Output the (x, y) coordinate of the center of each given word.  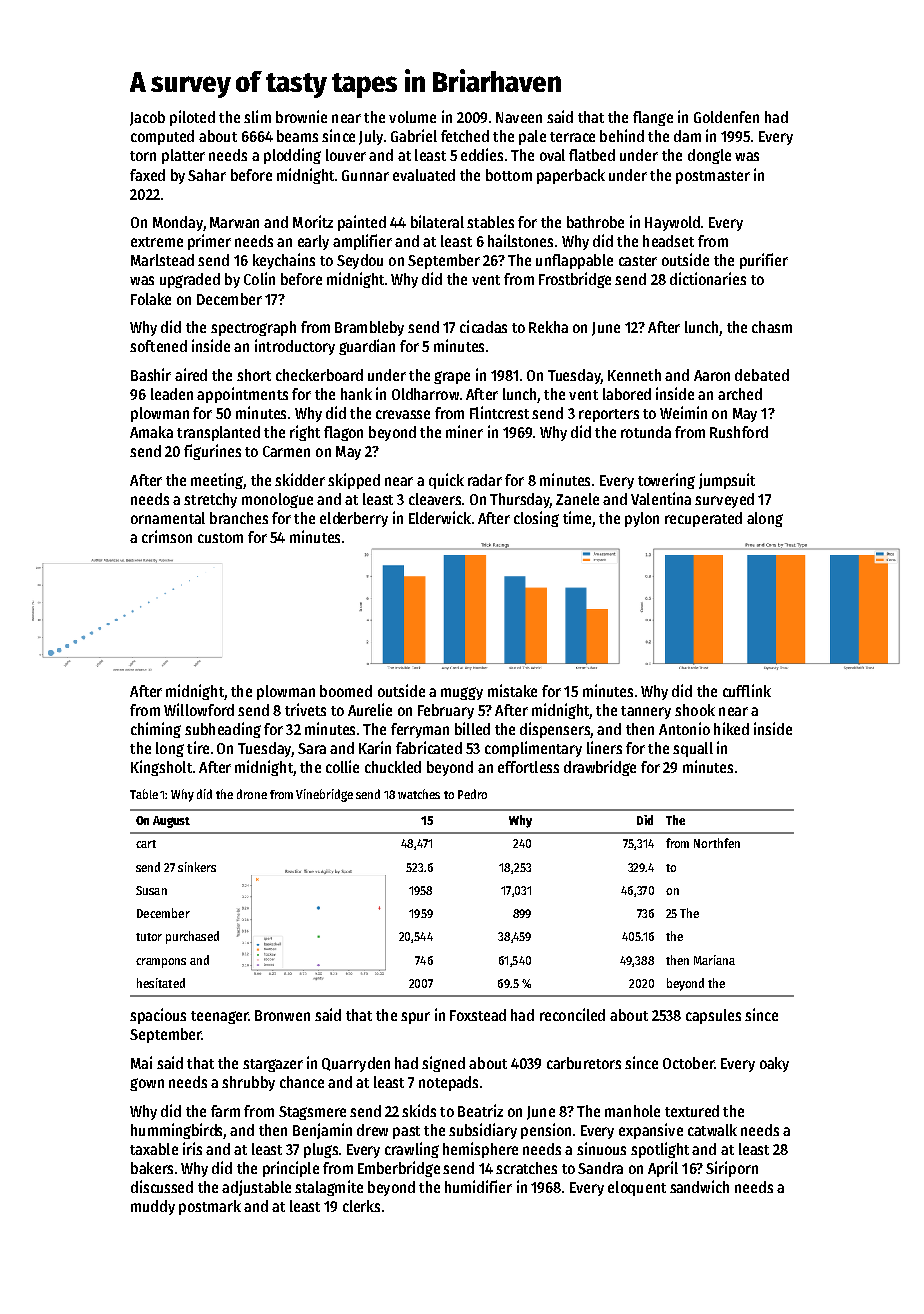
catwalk (712, 1130)
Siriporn (732, 1169)
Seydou (360, 261)
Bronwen (282, 1015)
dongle (709, 156)
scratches (526, 1168)
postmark (210, 1207)
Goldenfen (726, 117)
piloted (192, 118)
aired (191, 374)
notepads (448, 1083)
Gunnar (365, 175)
